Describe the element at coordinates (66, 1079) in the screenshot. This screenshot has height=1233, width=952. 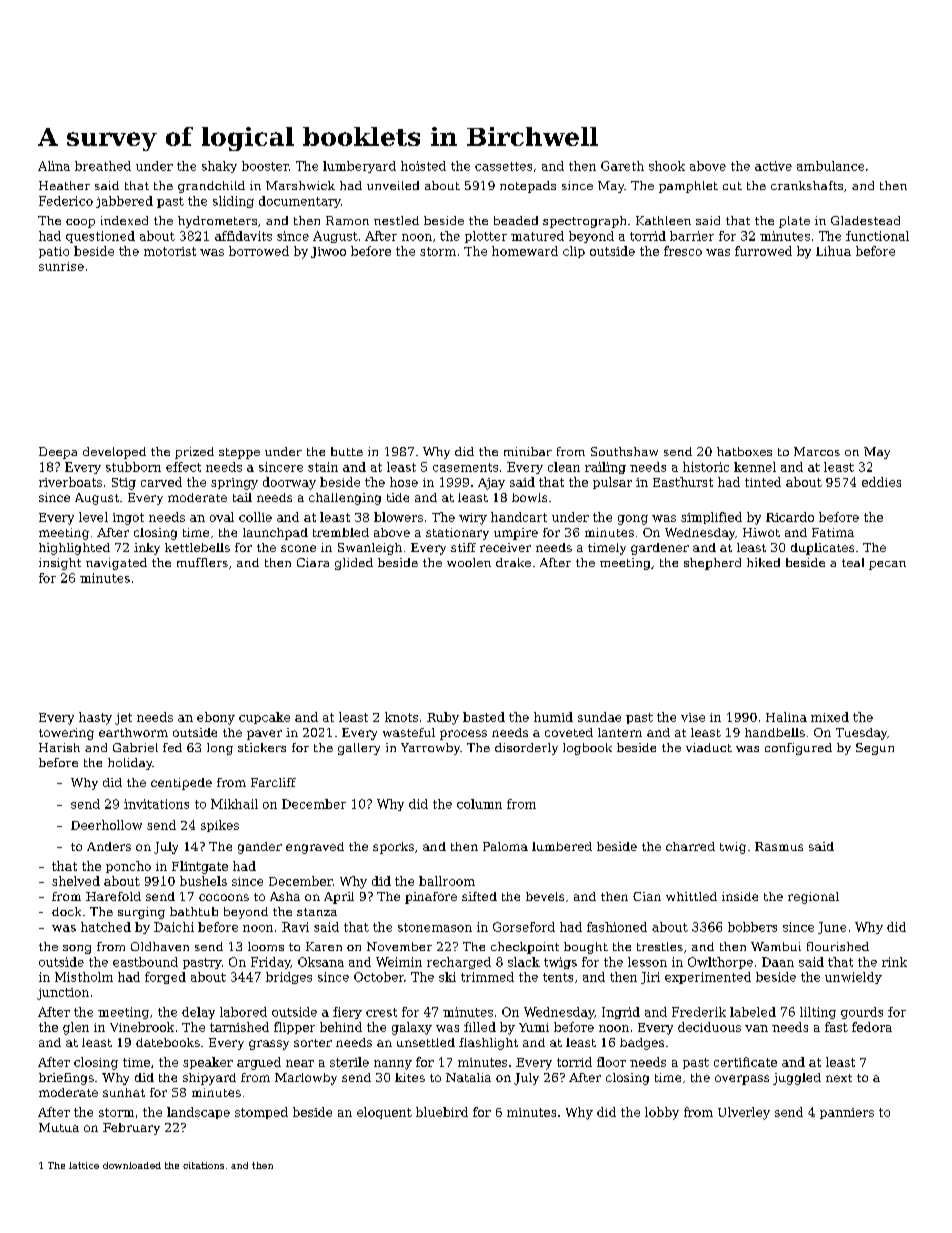
I see `briefings` at that location.
